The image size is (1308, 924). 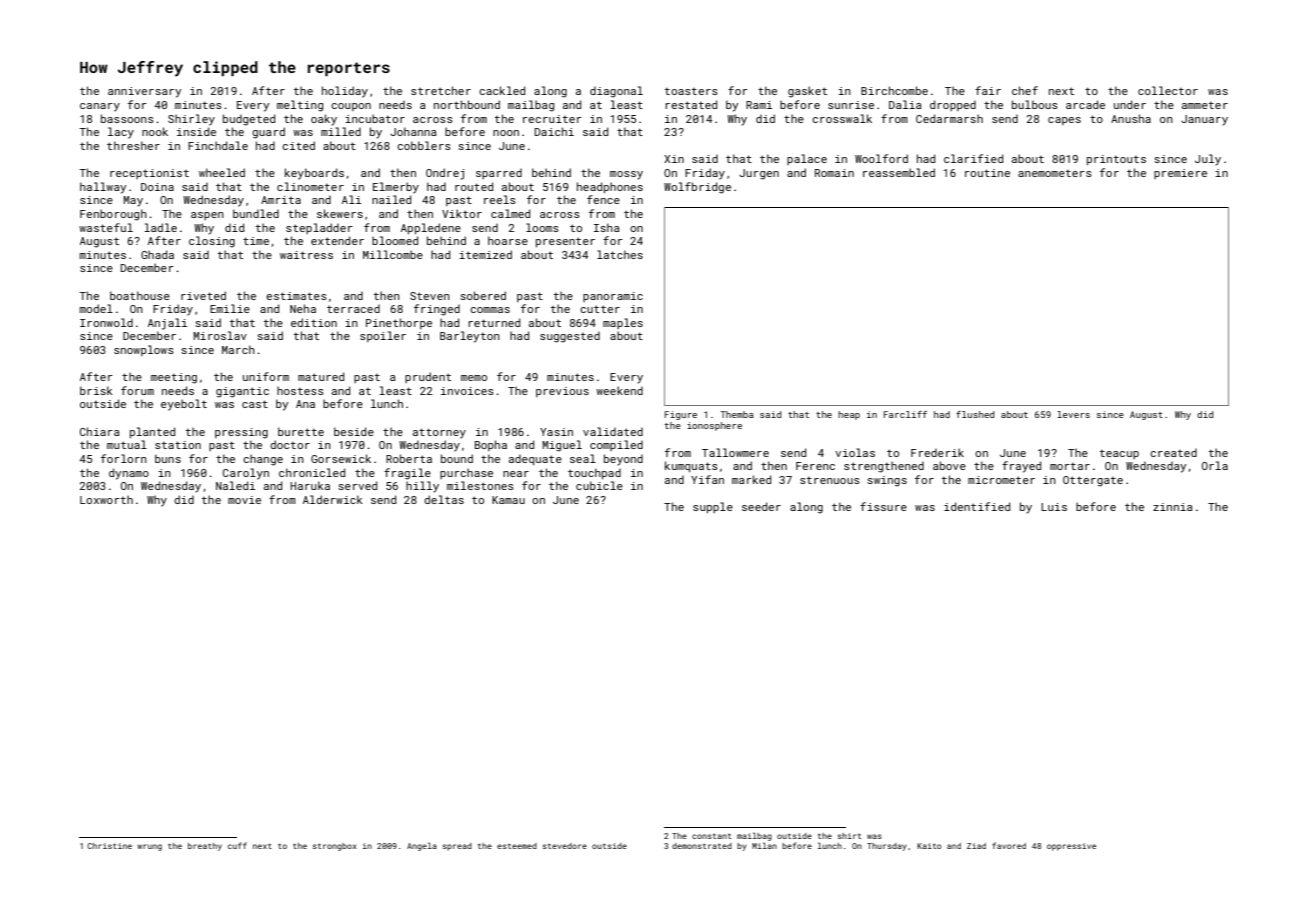 I want to click on movie, so click(x=244, y=500).
